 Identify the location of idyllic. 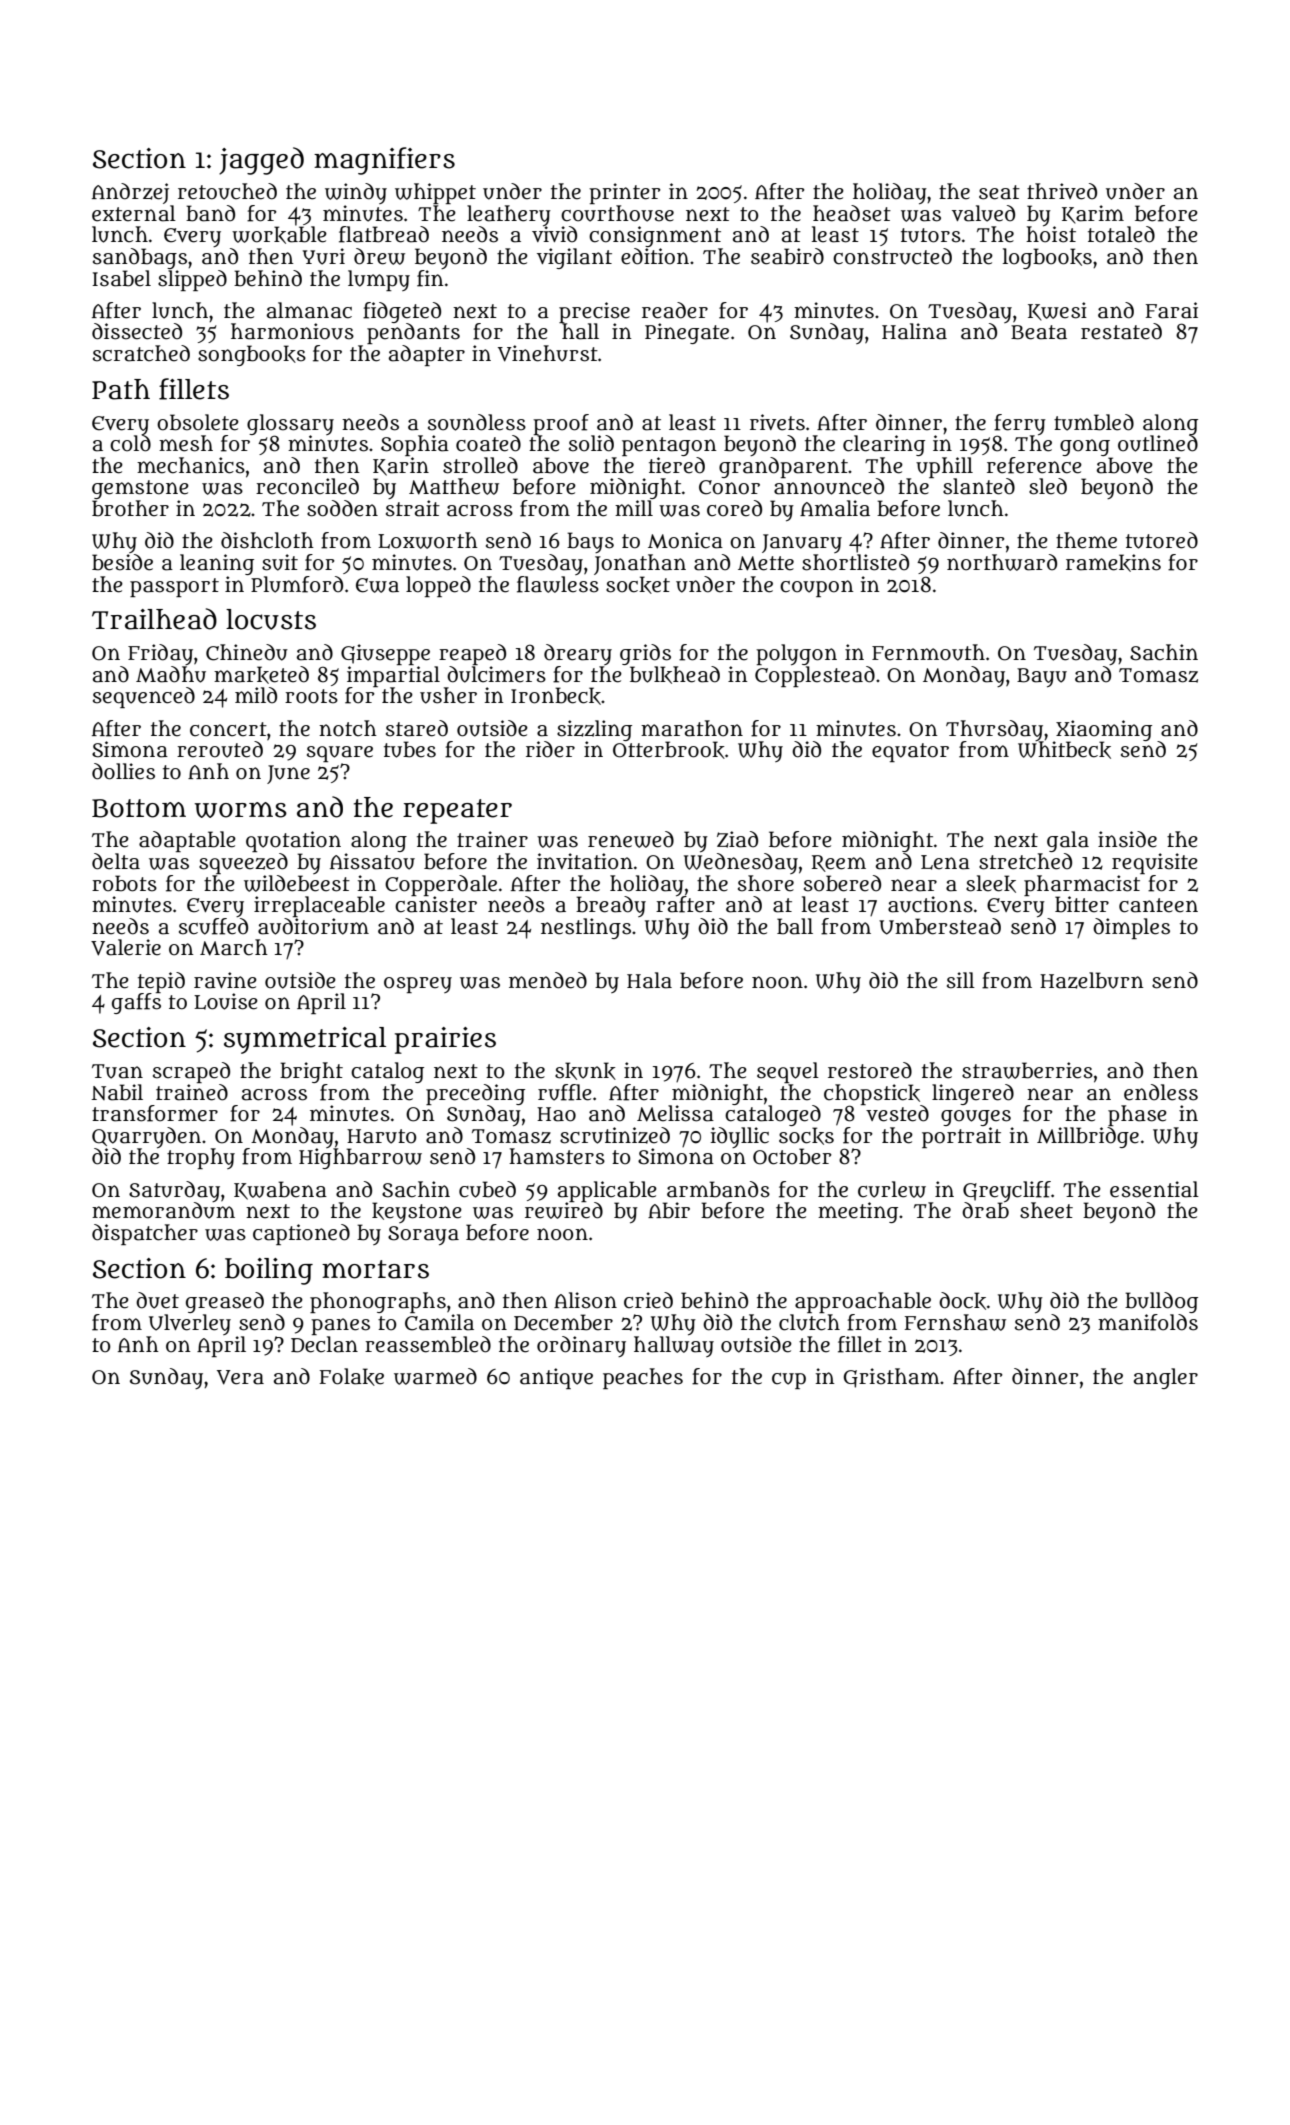
(740, 1137).
